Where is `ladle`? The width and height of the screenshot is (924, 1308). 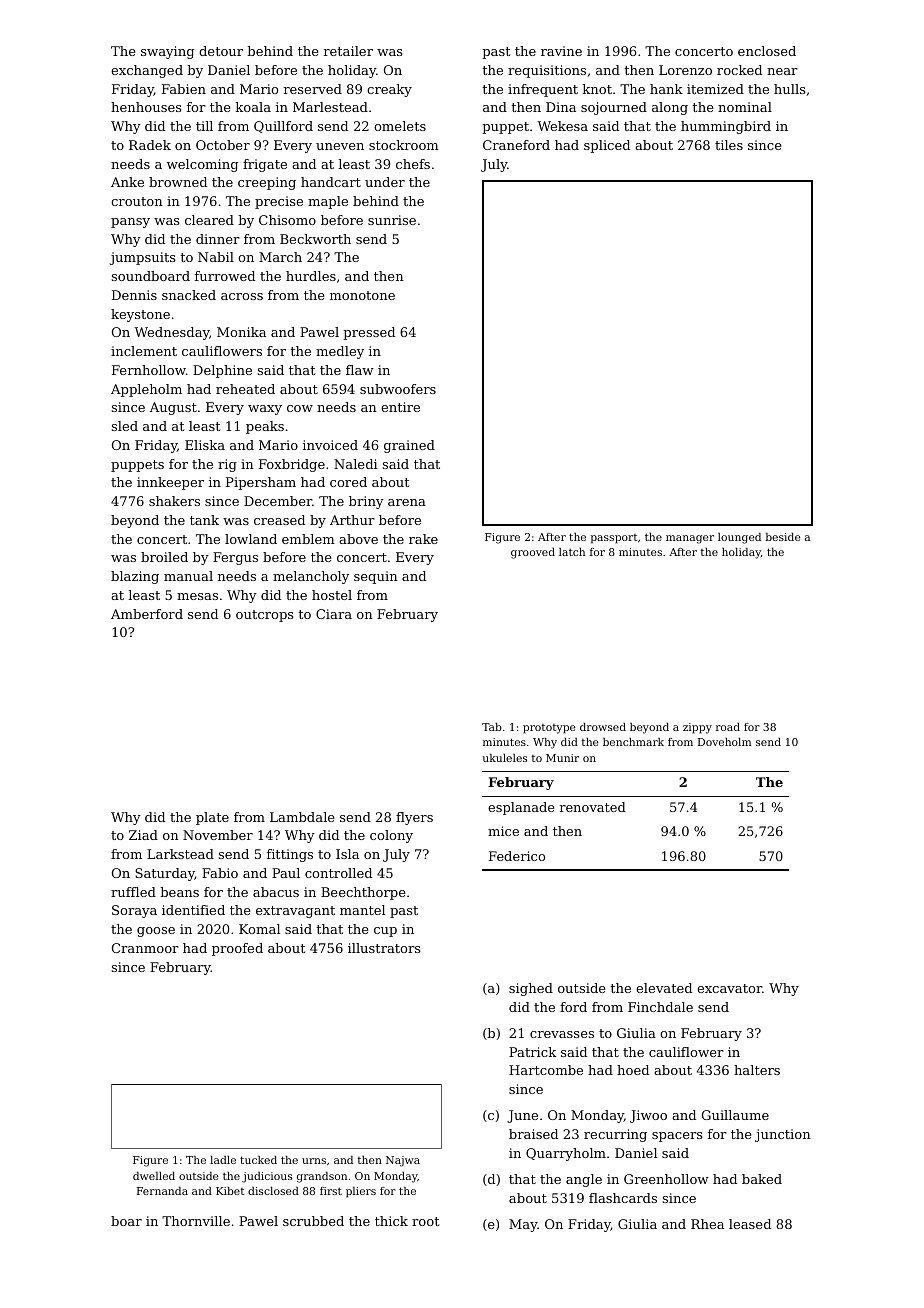
ladle is located at coordinates (223, 1160).
